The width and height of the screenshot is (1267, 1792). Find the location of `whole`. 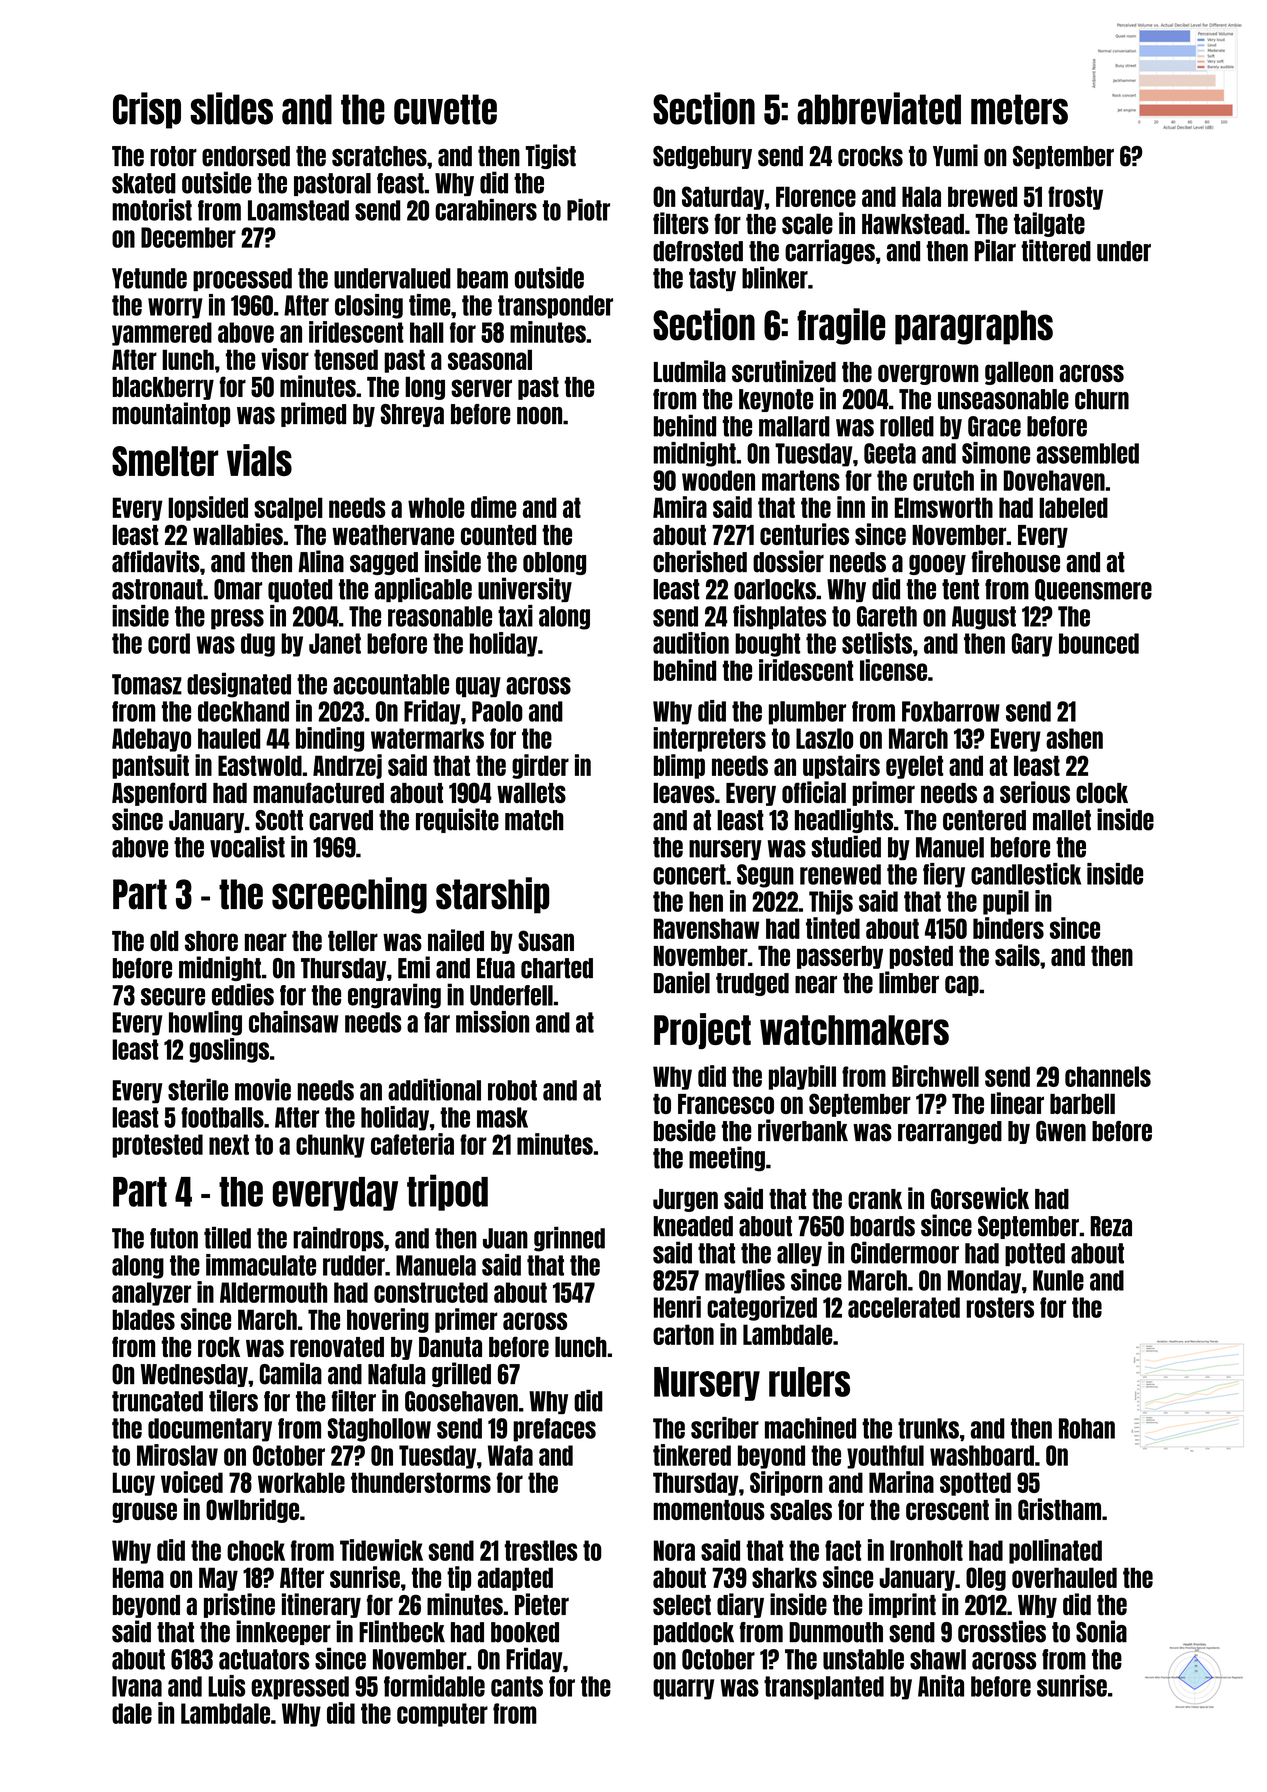

whole is located at coordinates (436, 507).
